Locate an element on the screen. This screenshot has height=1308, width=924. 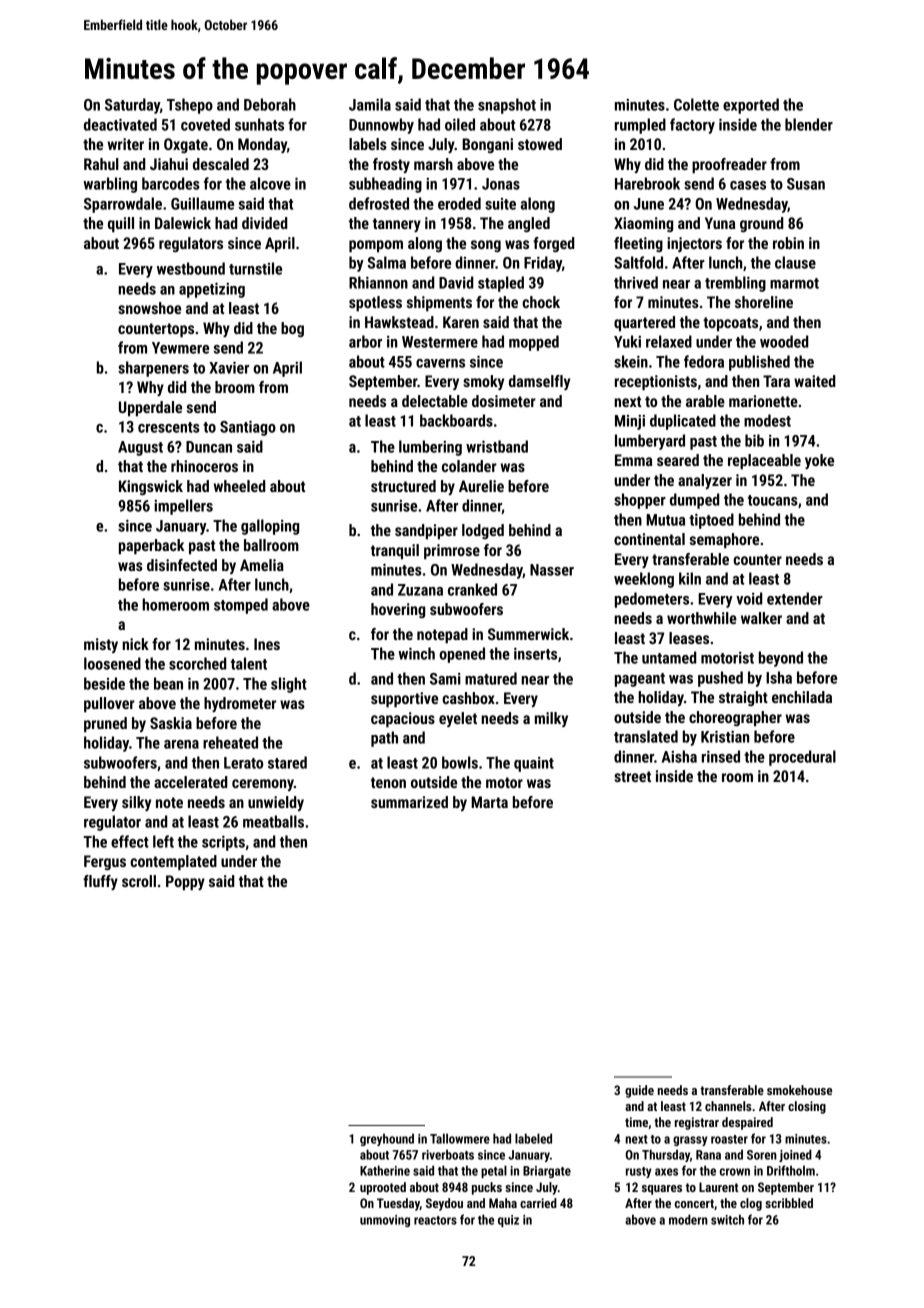
August is located at coordinates (140, 448).
